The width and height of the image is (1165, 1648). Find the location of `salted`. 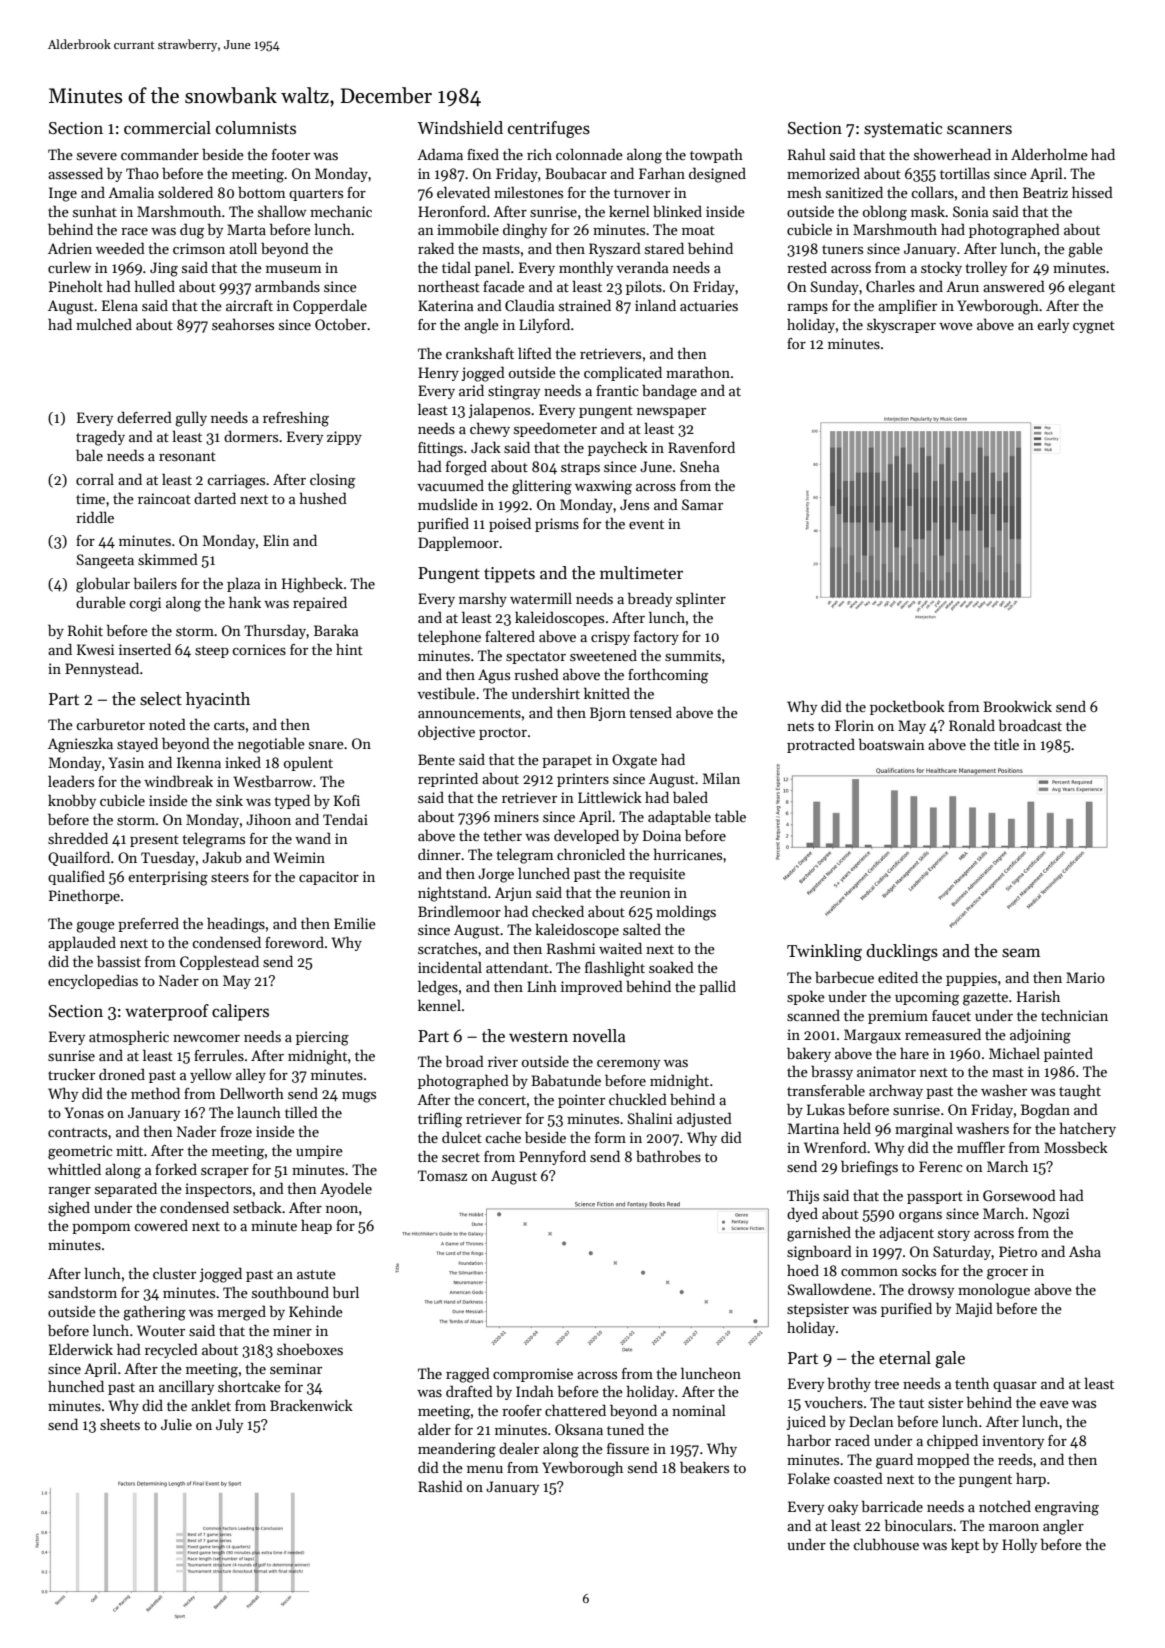

salted is located at coordinates (642, 929).
